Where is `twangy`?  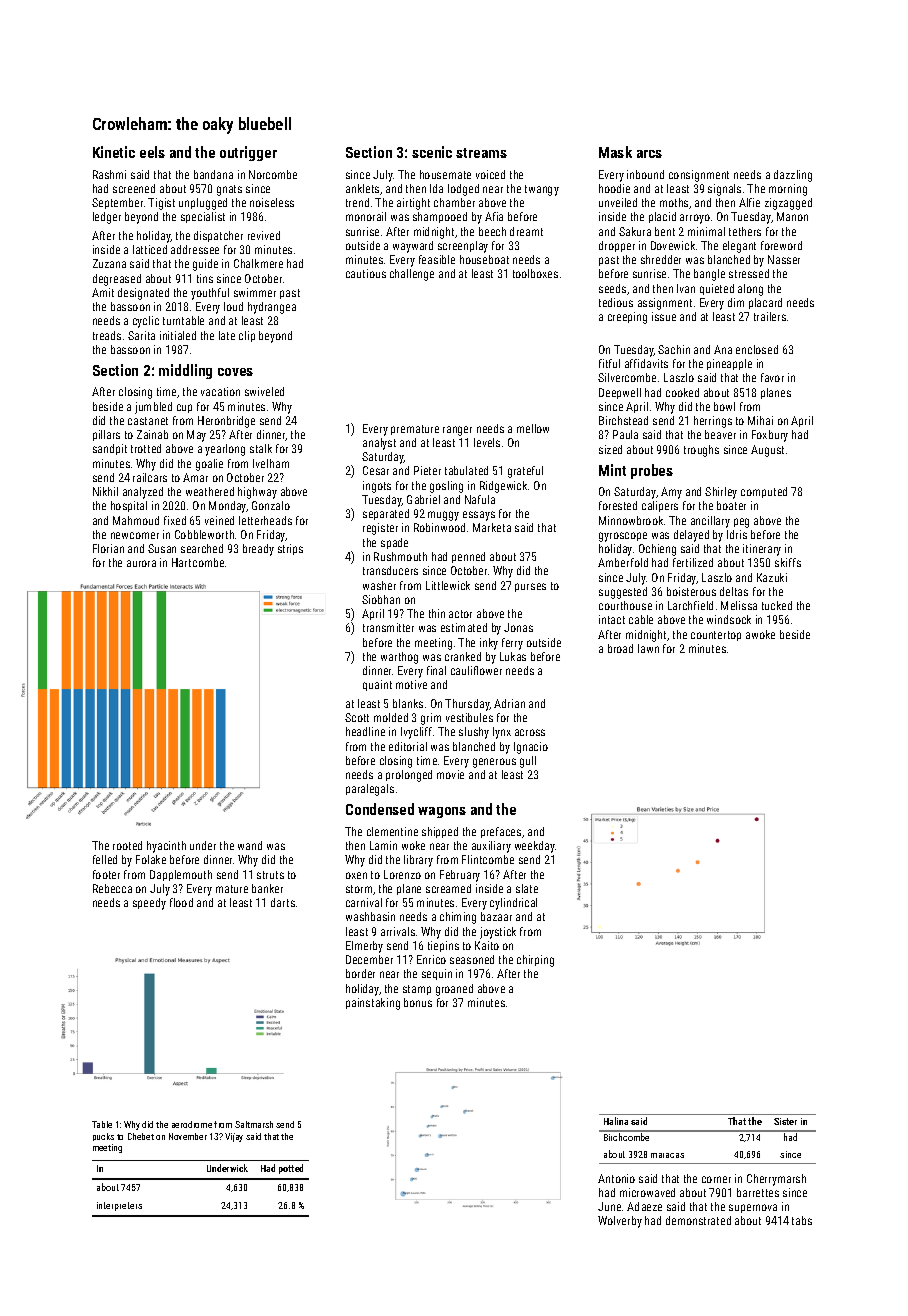 twangy is located at coordinates (542, 190).
